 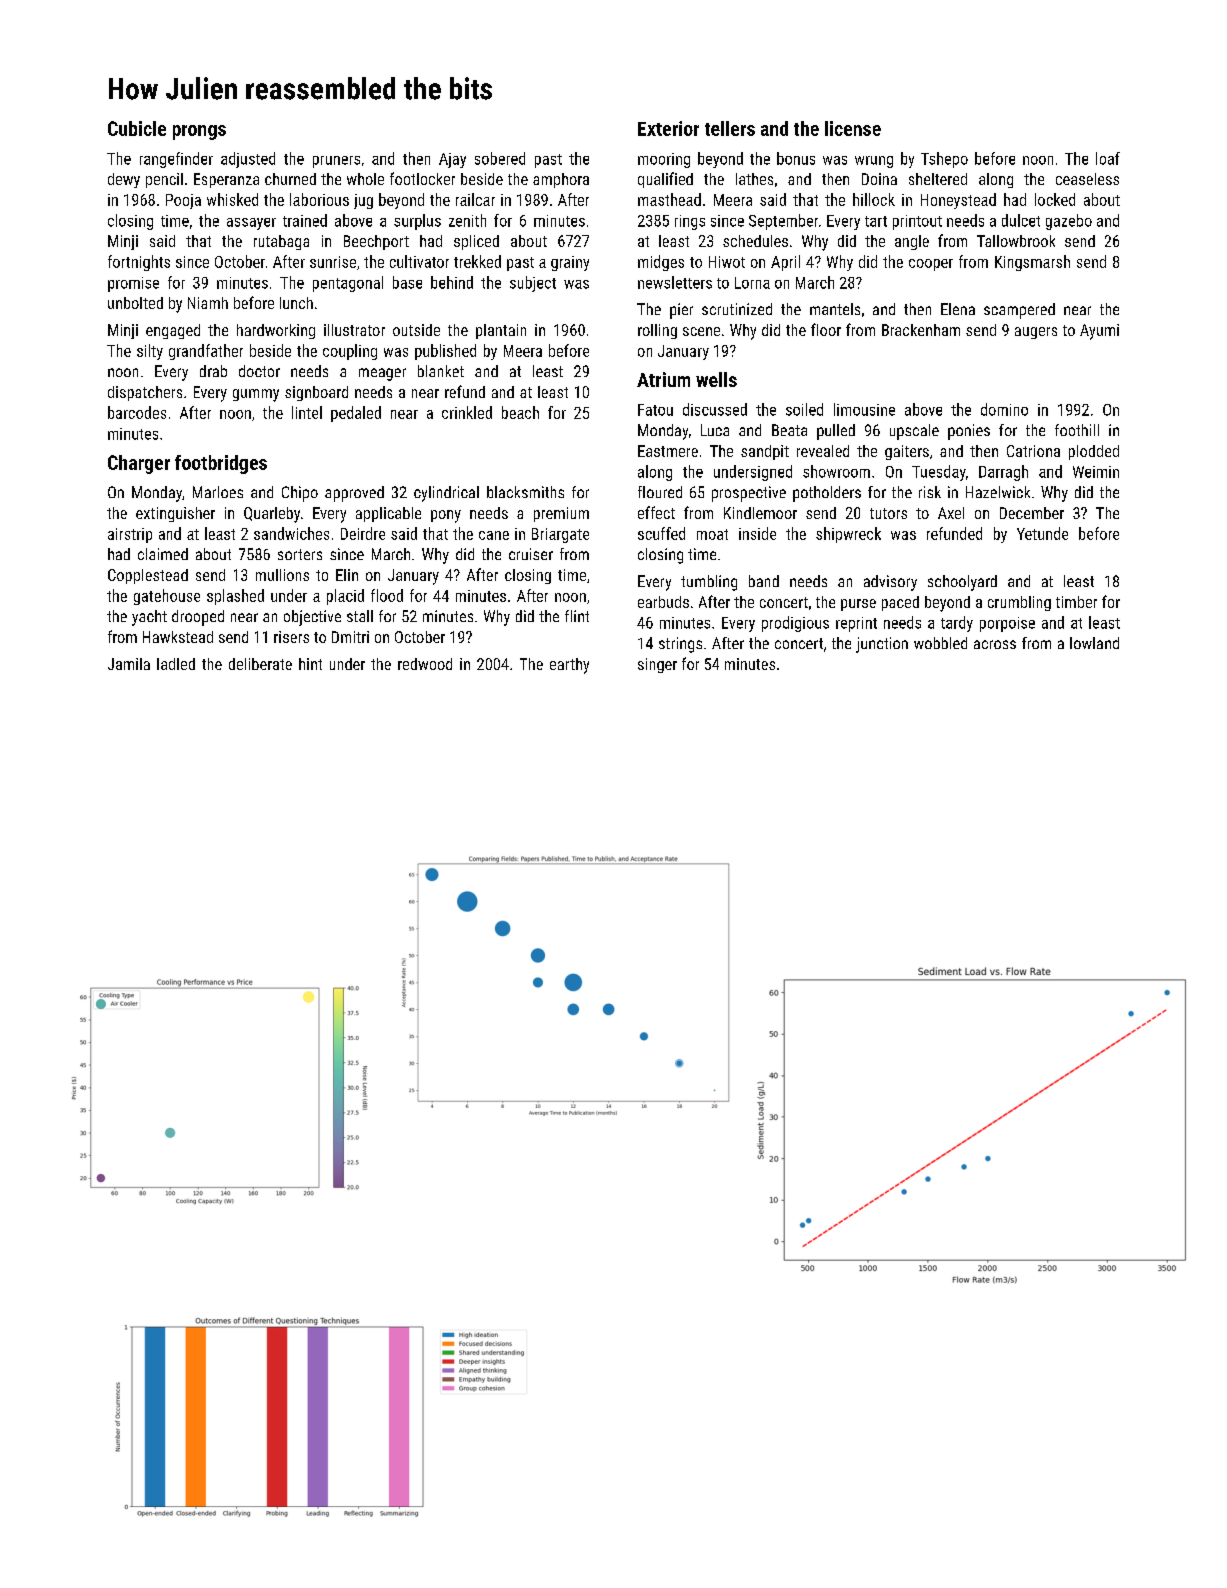 I want to click on schedules, so click(x=755, y=241).
